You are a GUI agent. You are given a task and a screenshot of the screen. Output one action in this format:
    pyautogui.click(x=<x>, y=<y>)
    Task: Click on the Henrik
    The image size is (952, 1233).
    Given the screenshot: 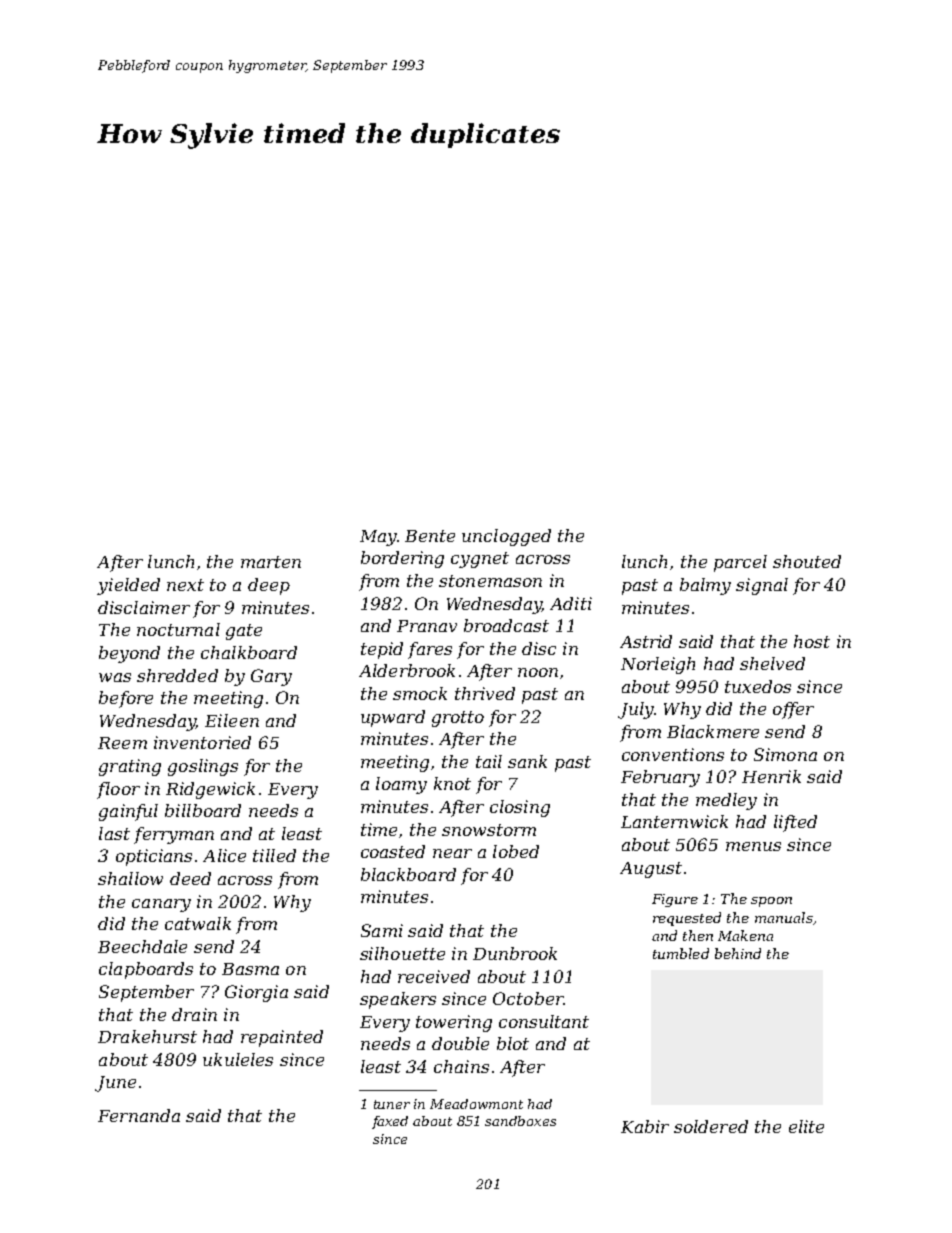 What is the action you would take?
    pyautogui.click(x=771, y=776)
